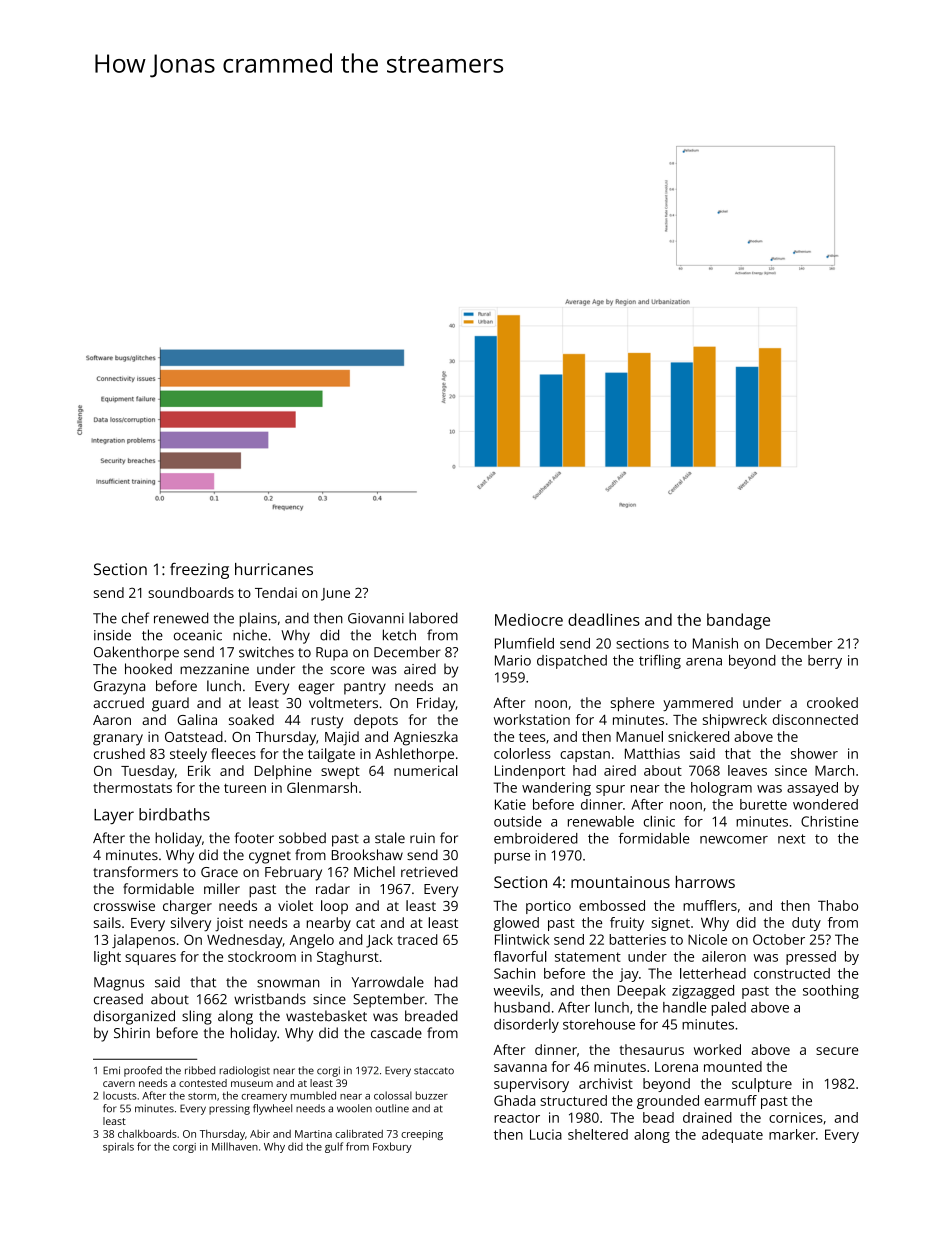 This image has width=952, height=1233. Describe the element at coordinates (738, 621) in the image. I see `bandage` at that location.
